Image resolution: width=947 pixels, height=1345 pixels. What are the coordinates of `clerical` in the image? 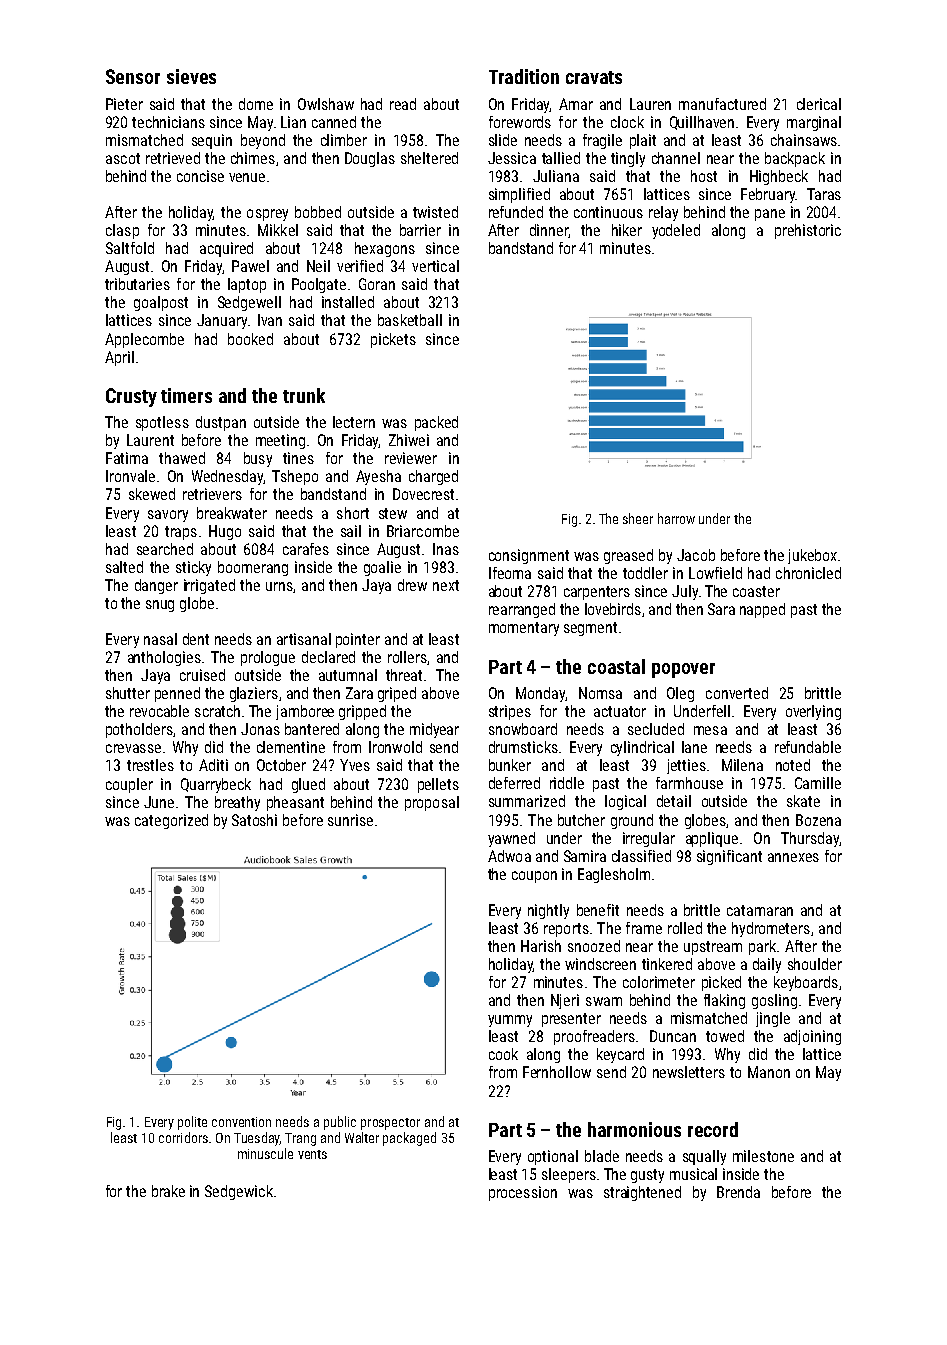 It's located at (819, 104).
